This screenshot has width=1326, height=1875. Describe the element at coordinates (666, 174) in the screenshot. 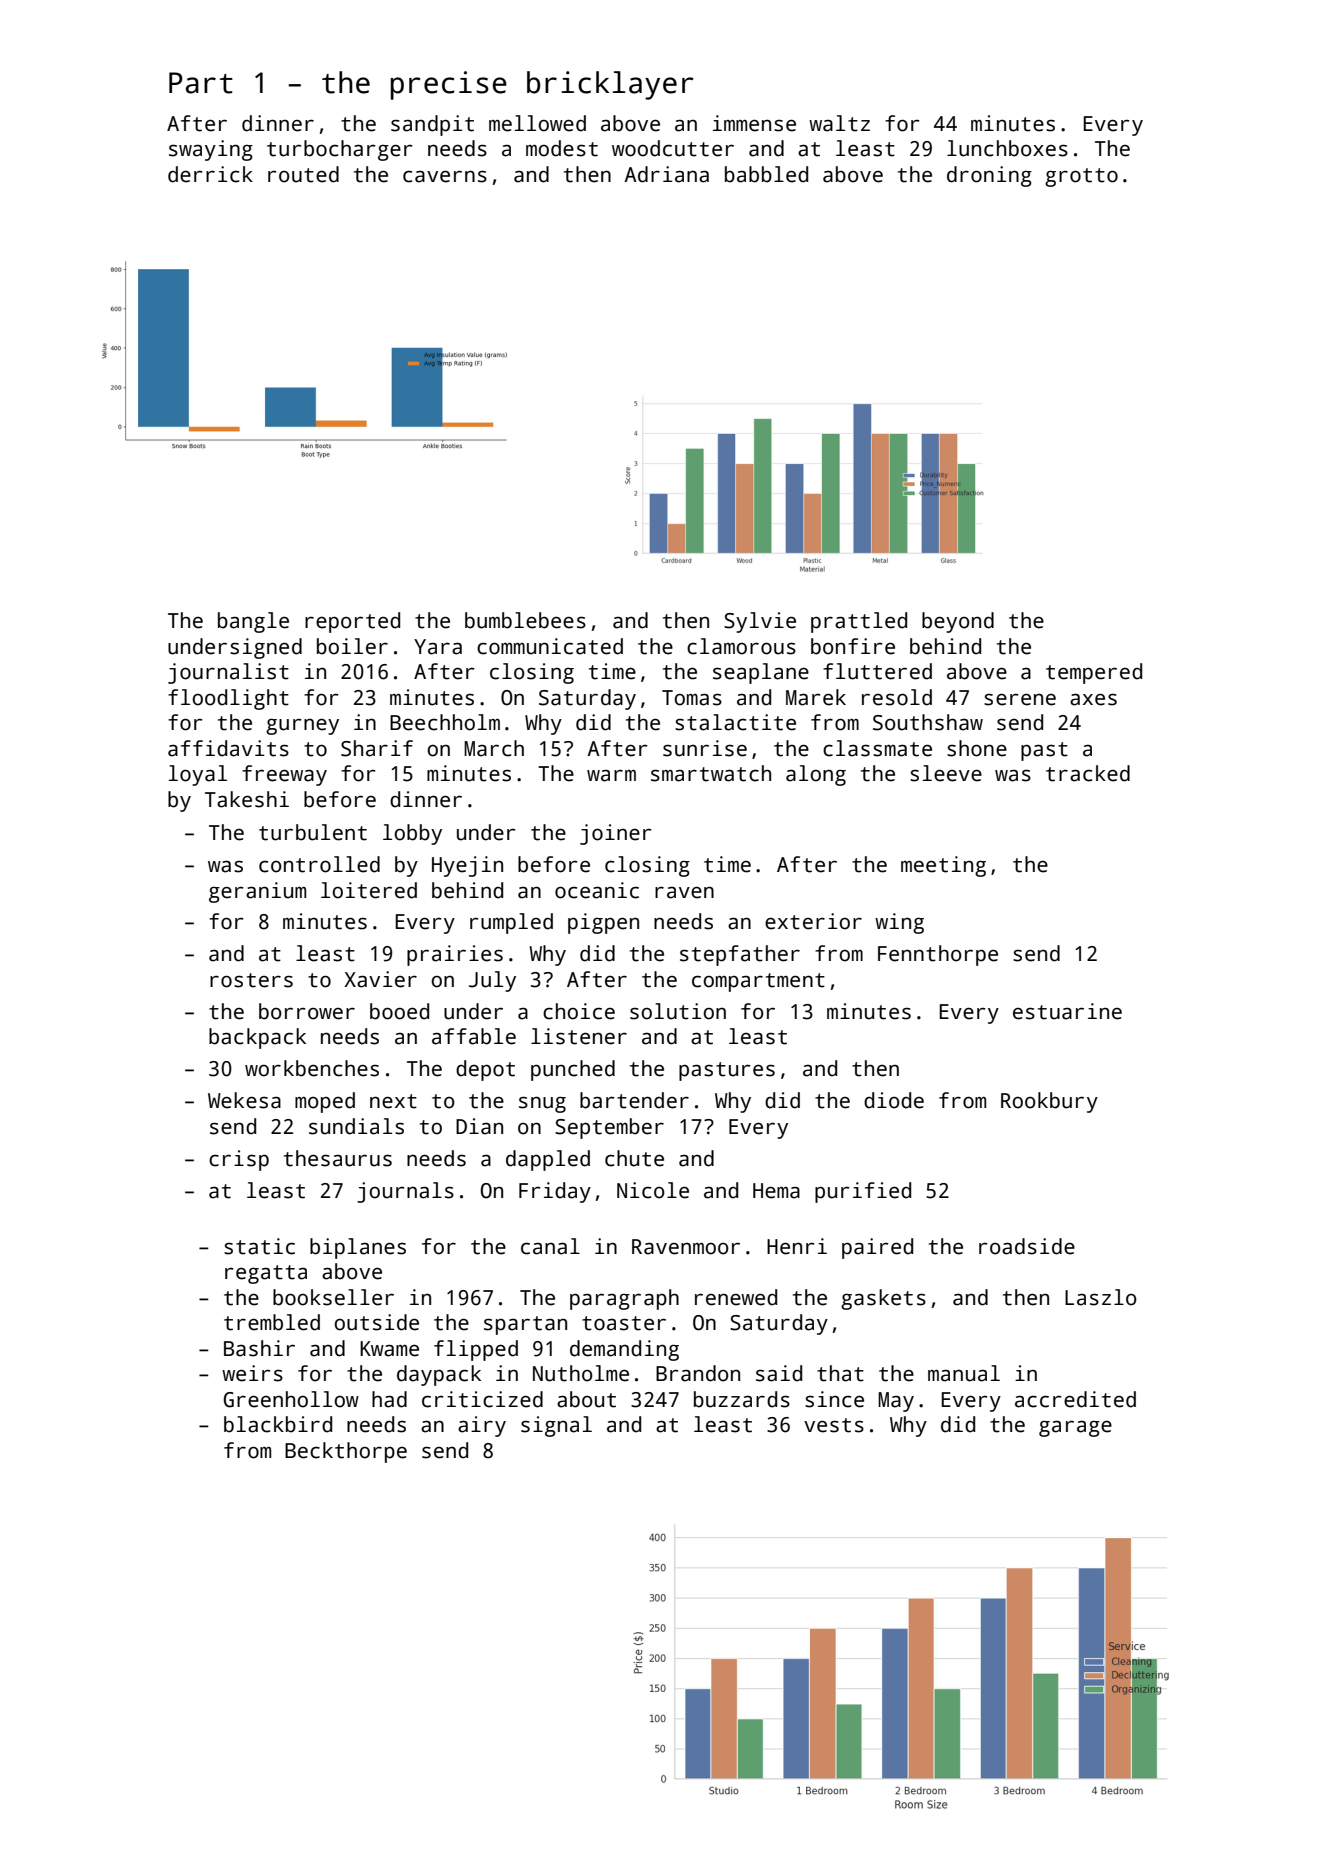

I see `Adriana` at that location.
